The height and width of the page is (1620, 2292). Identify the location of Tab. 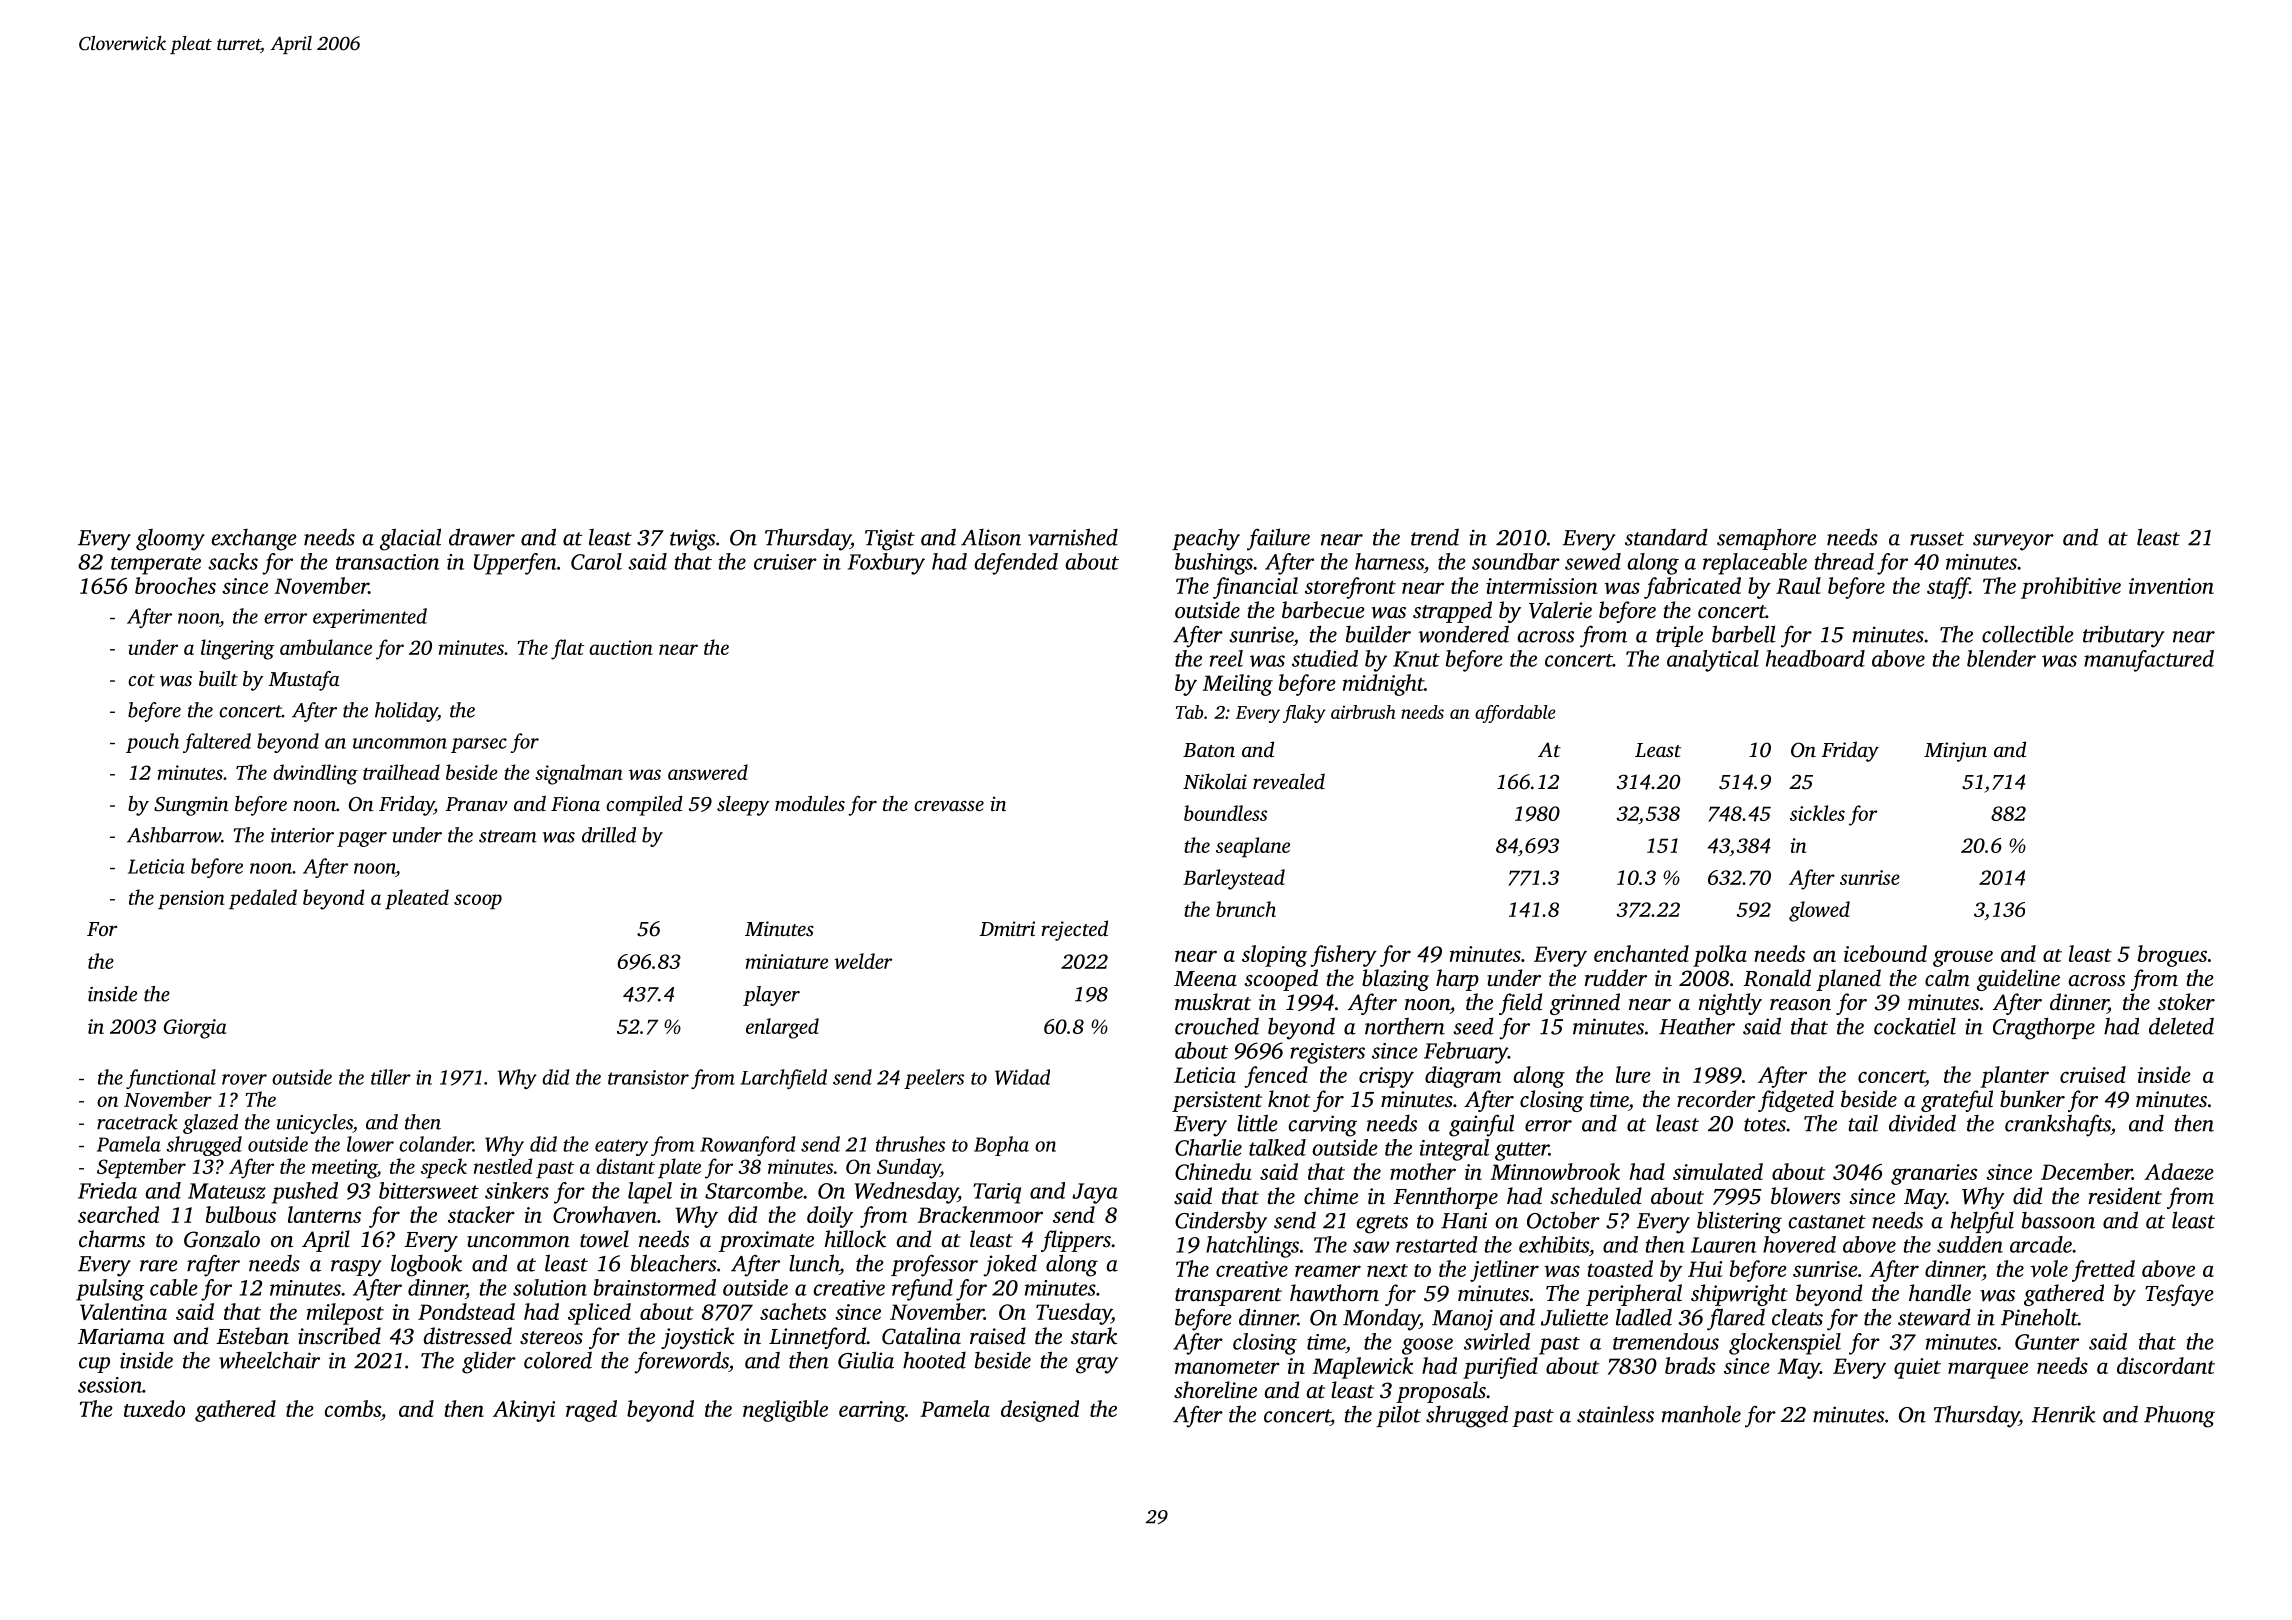
(1189, 712).
